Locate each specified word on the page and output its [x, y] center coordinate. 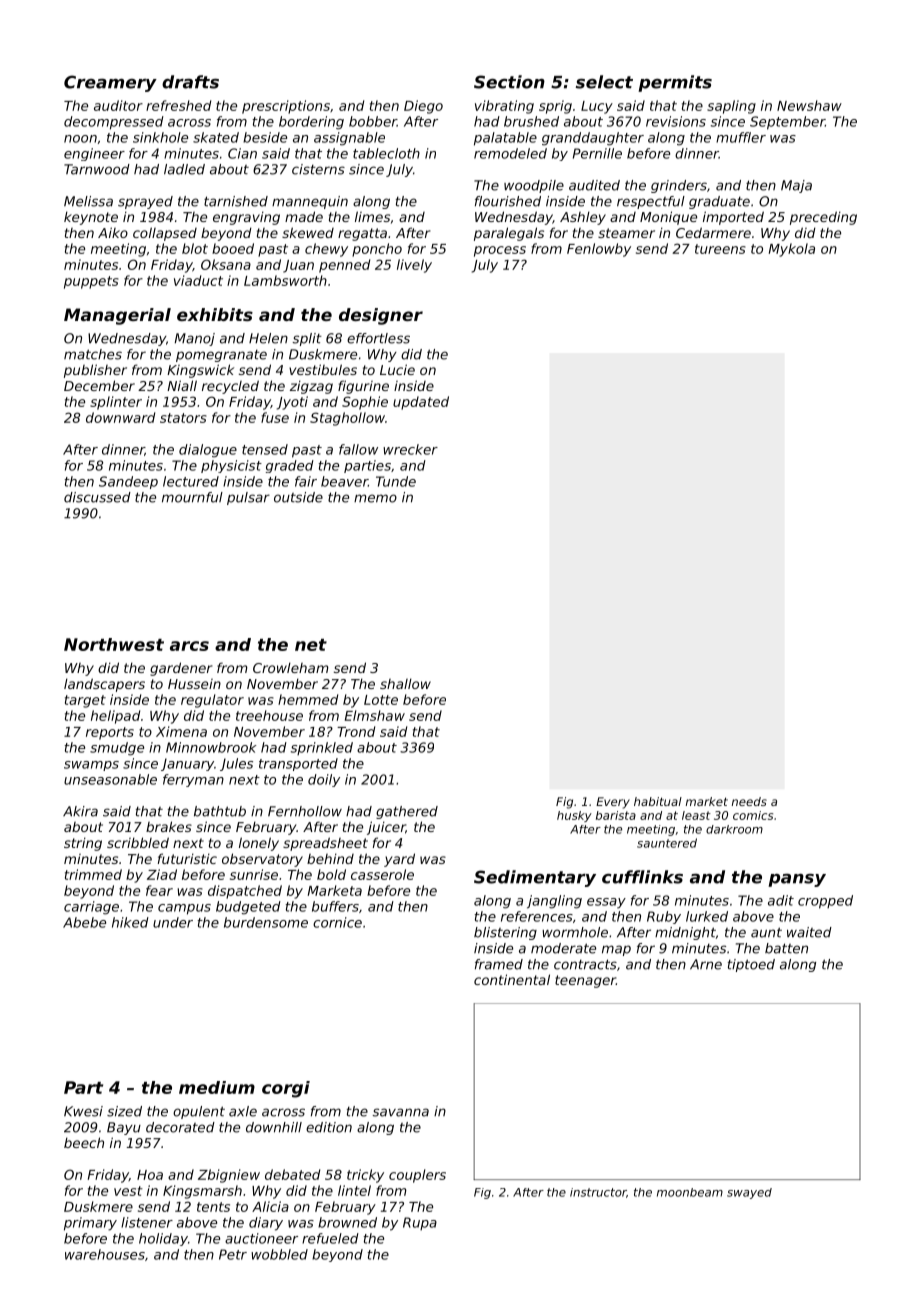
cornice [337, 922]
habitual [658, 801]
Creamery [110, 83]
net [311, 645]
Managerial [117, 316]
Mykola [792, 250]
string [83, 844]
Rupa [420, 1223]
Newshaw [809, 105]
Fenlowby [599, 250]
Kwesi [83, 1111]
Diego [423, 107]
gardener [181, 669]
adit [781, 900]
